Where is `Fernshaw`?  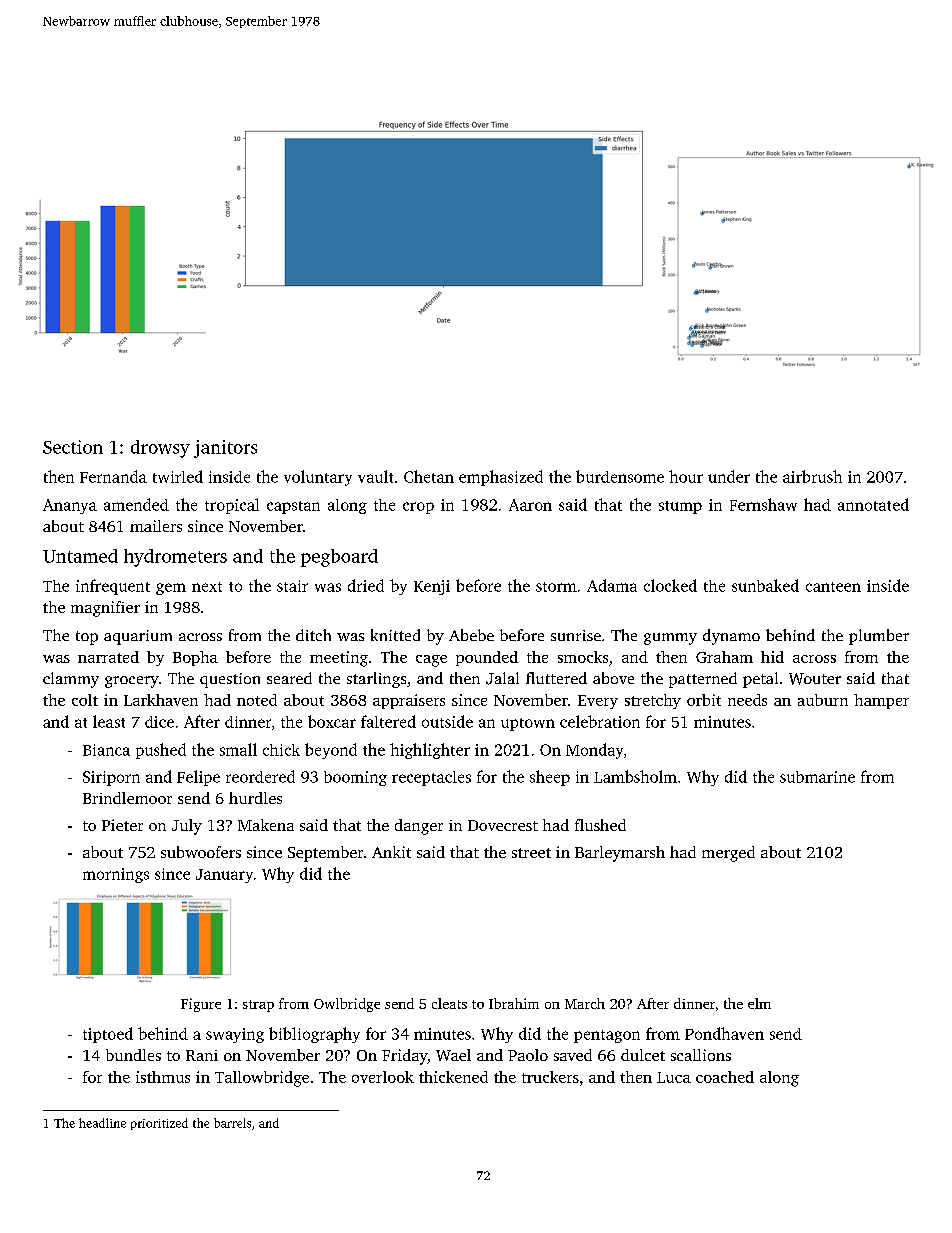 Fernshaw is located at coordinates (763, 504).
